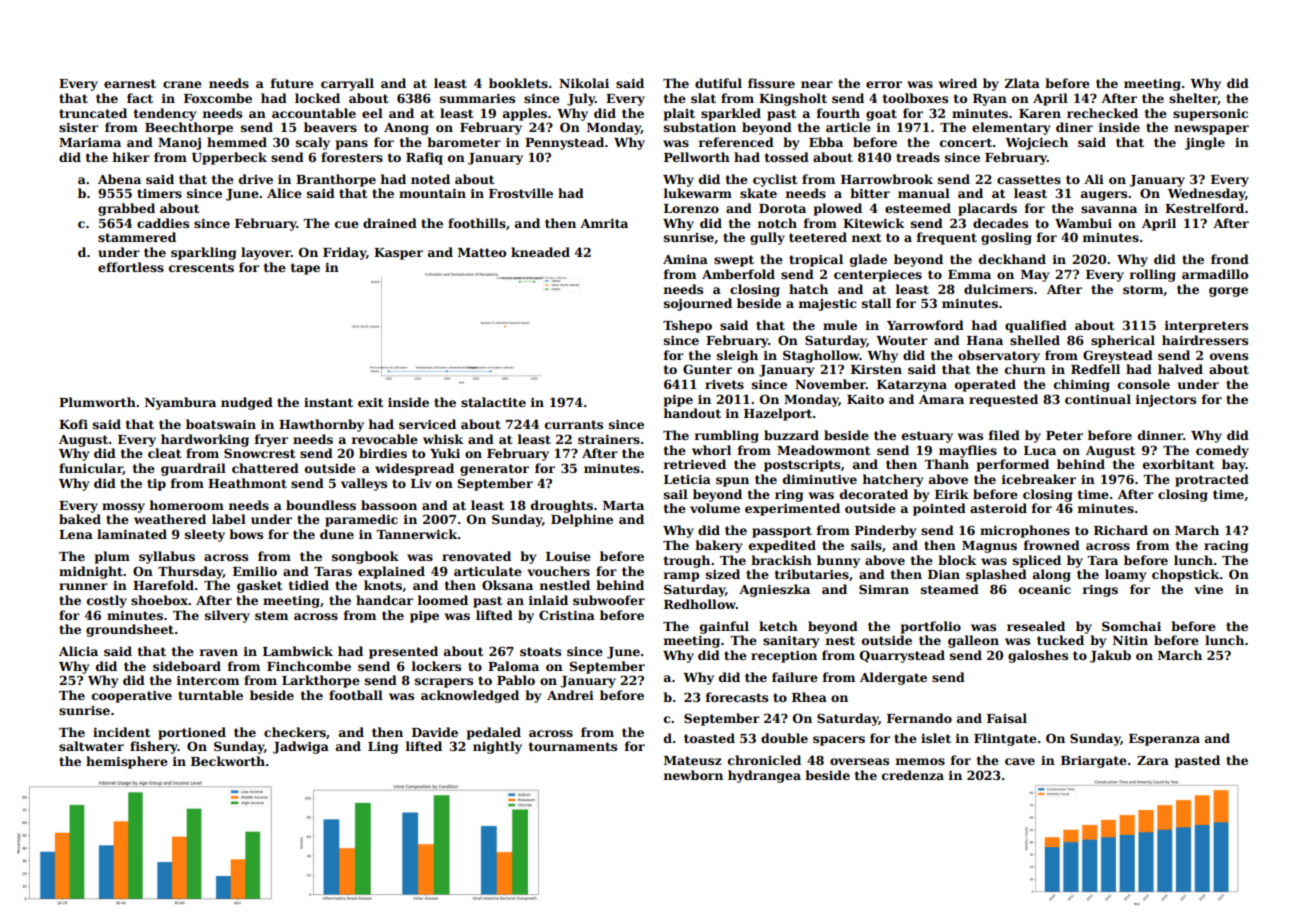 Image resolution: width=1308 pixels, height=924 pixels. I want to click on truncated, so click(93, 113).
